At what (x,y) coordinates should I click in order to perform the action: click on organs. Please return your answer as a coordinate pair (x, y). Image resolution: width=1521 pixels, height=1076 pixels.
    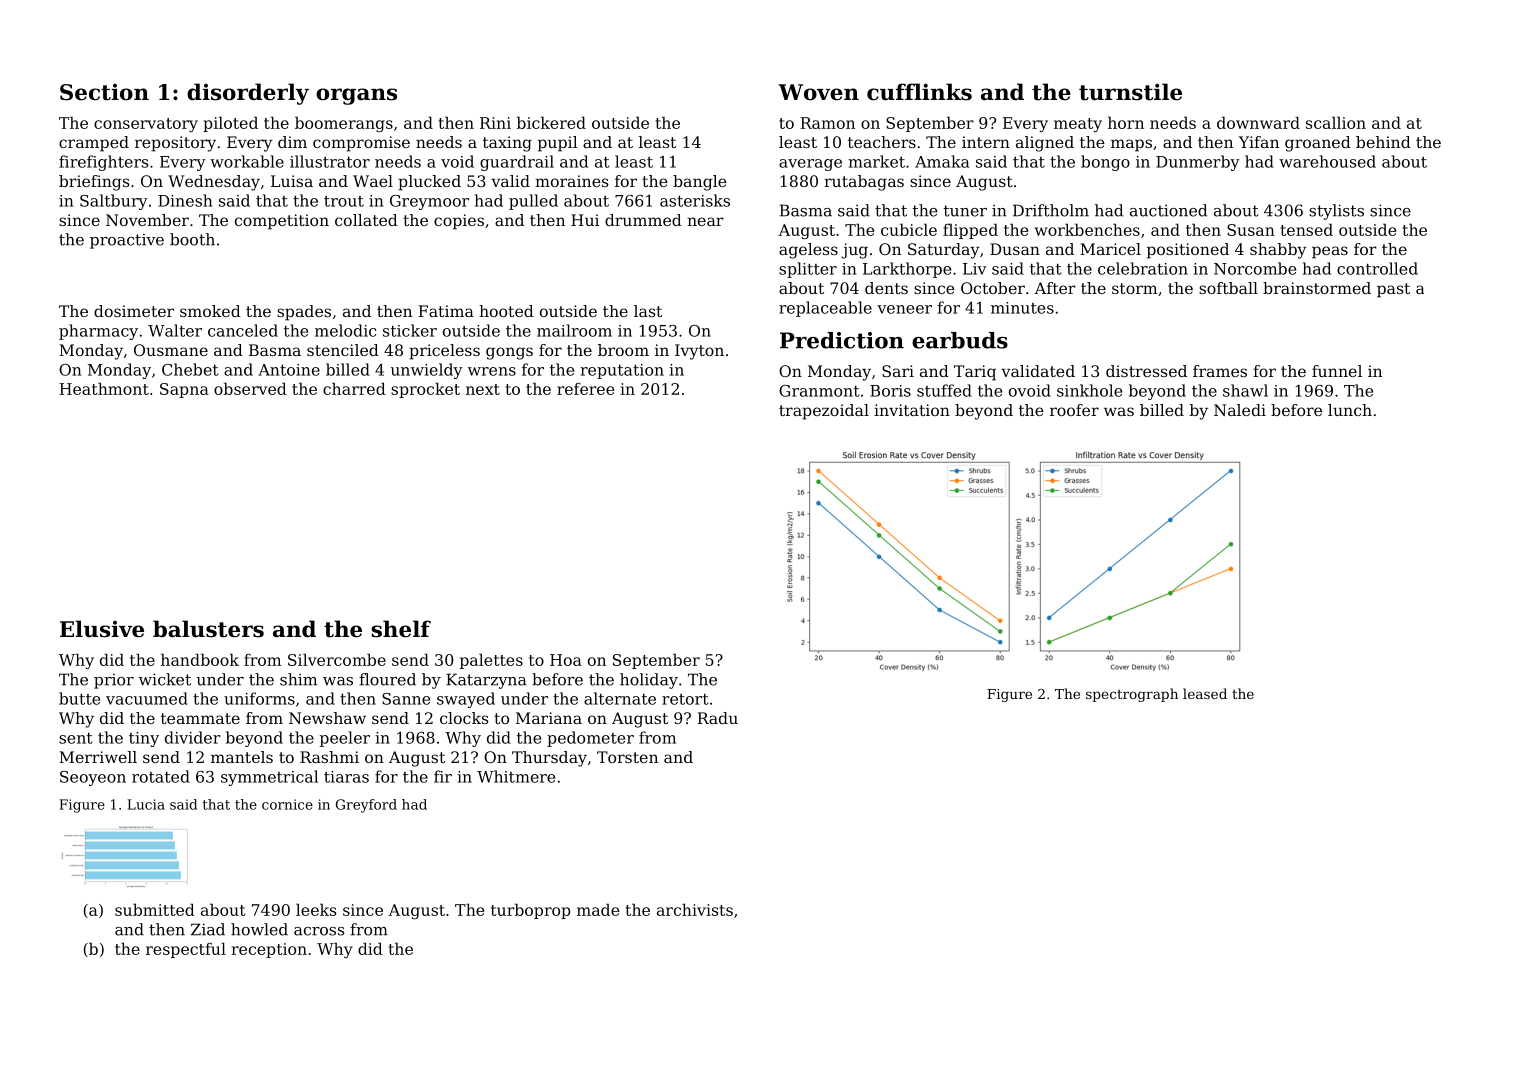
    Looking at the image, I should click on (356, 96).
